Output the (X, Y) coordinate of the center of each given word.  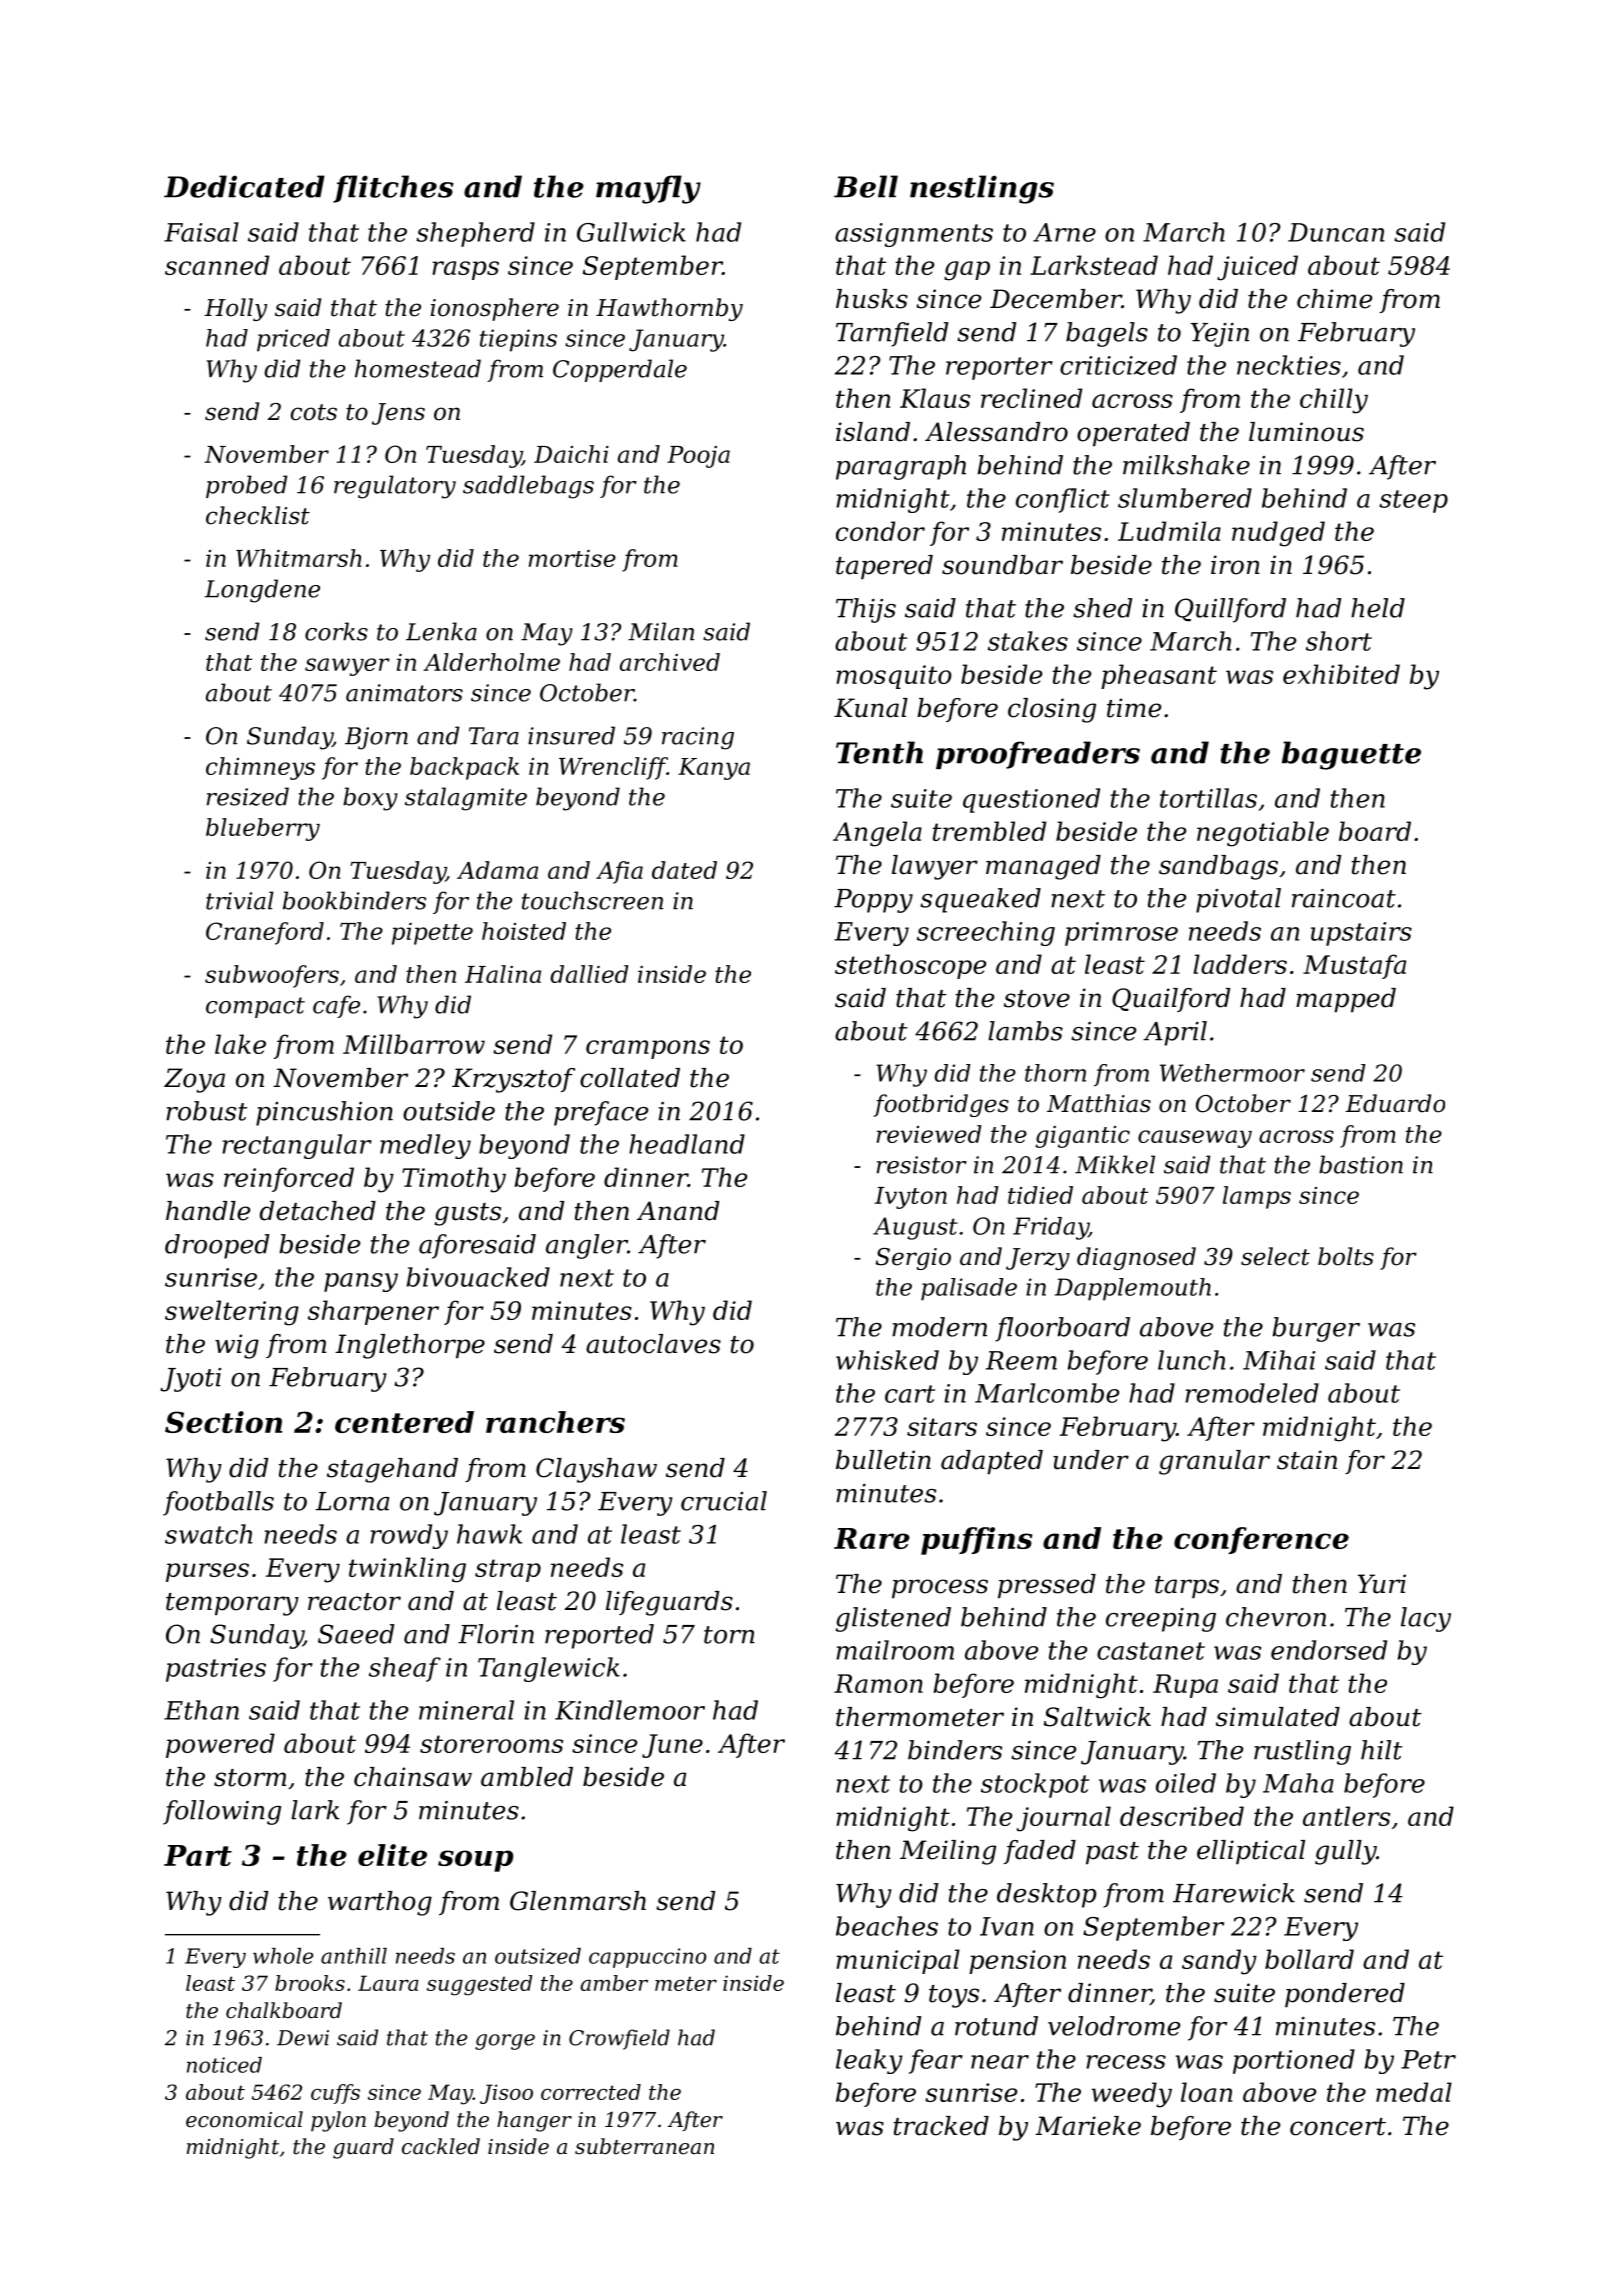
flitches (393, 189)
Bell (866, 186)
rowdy (409, 1536)
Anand (678, 1211)
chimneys (260, 768)
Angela (877, 834)
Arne (1064, 232)
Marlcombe (1047, 1393)
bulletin (883, 1460)
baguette (1351, 755)
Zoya (194, 1080)
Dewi (303, 2038)
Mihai (1279, 1360)
